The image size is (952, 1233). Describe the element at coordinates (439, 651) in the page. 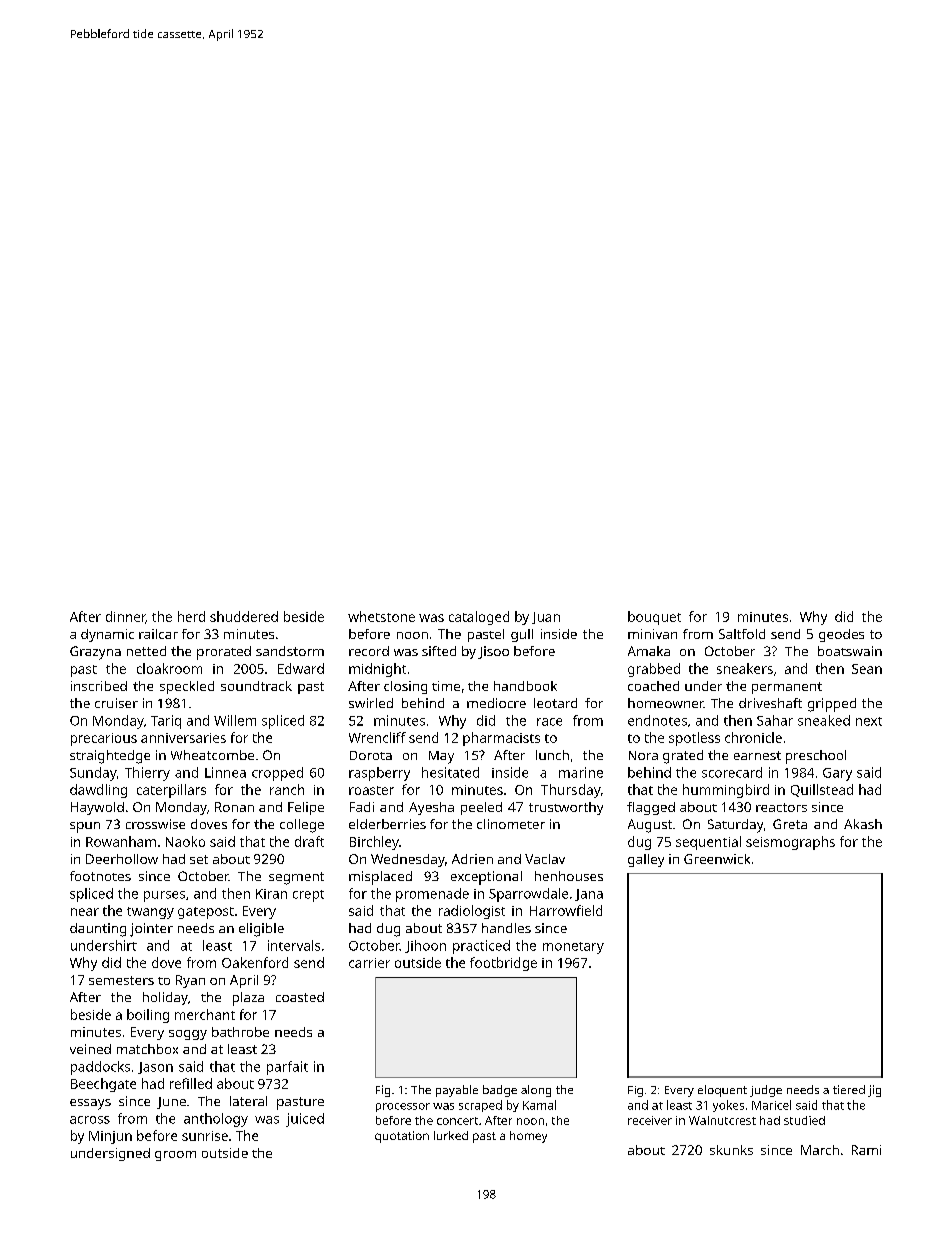

I see `sifted` at that location.
